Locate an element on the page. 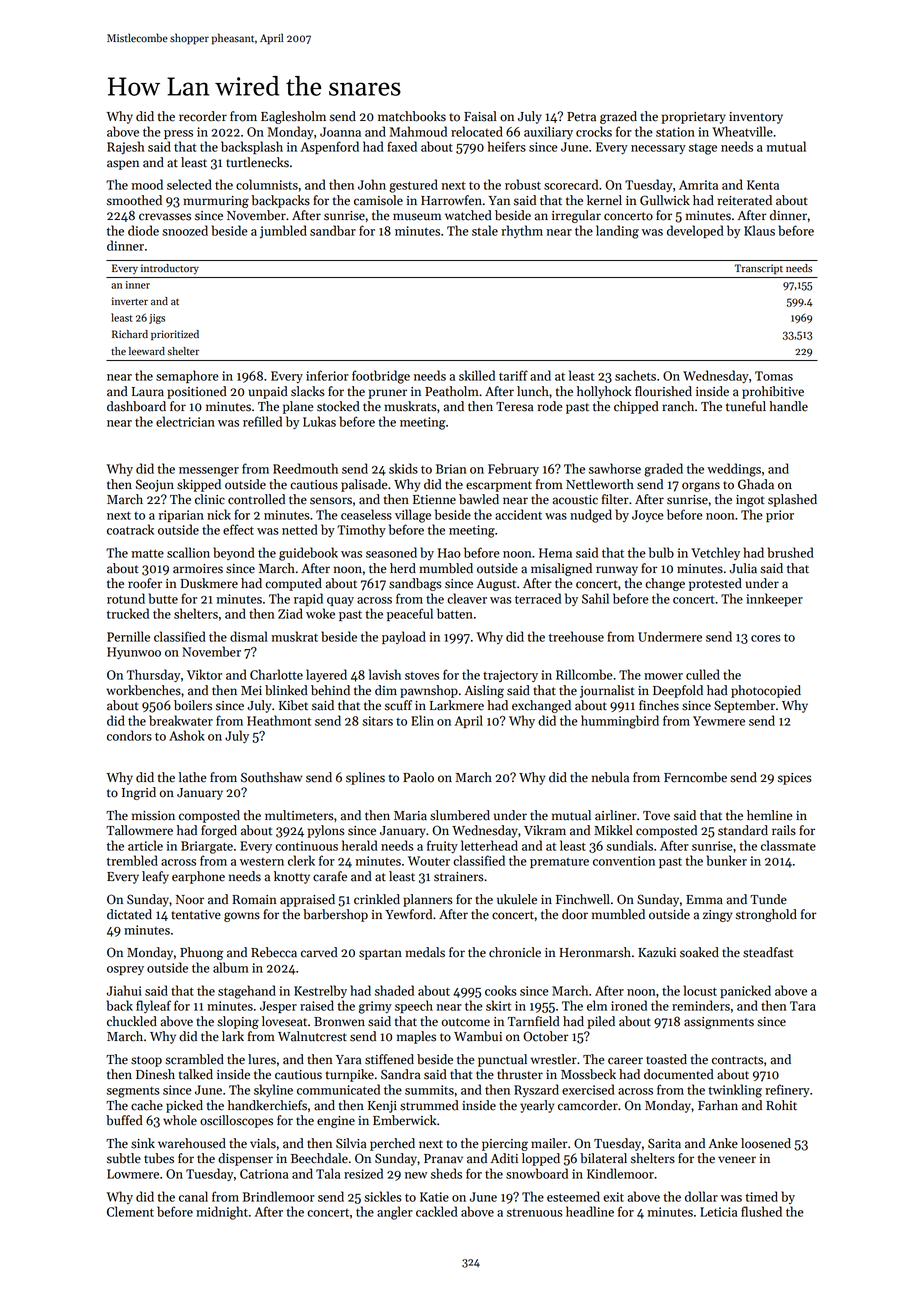  Peatholm is located at coordinates (452, 391).
